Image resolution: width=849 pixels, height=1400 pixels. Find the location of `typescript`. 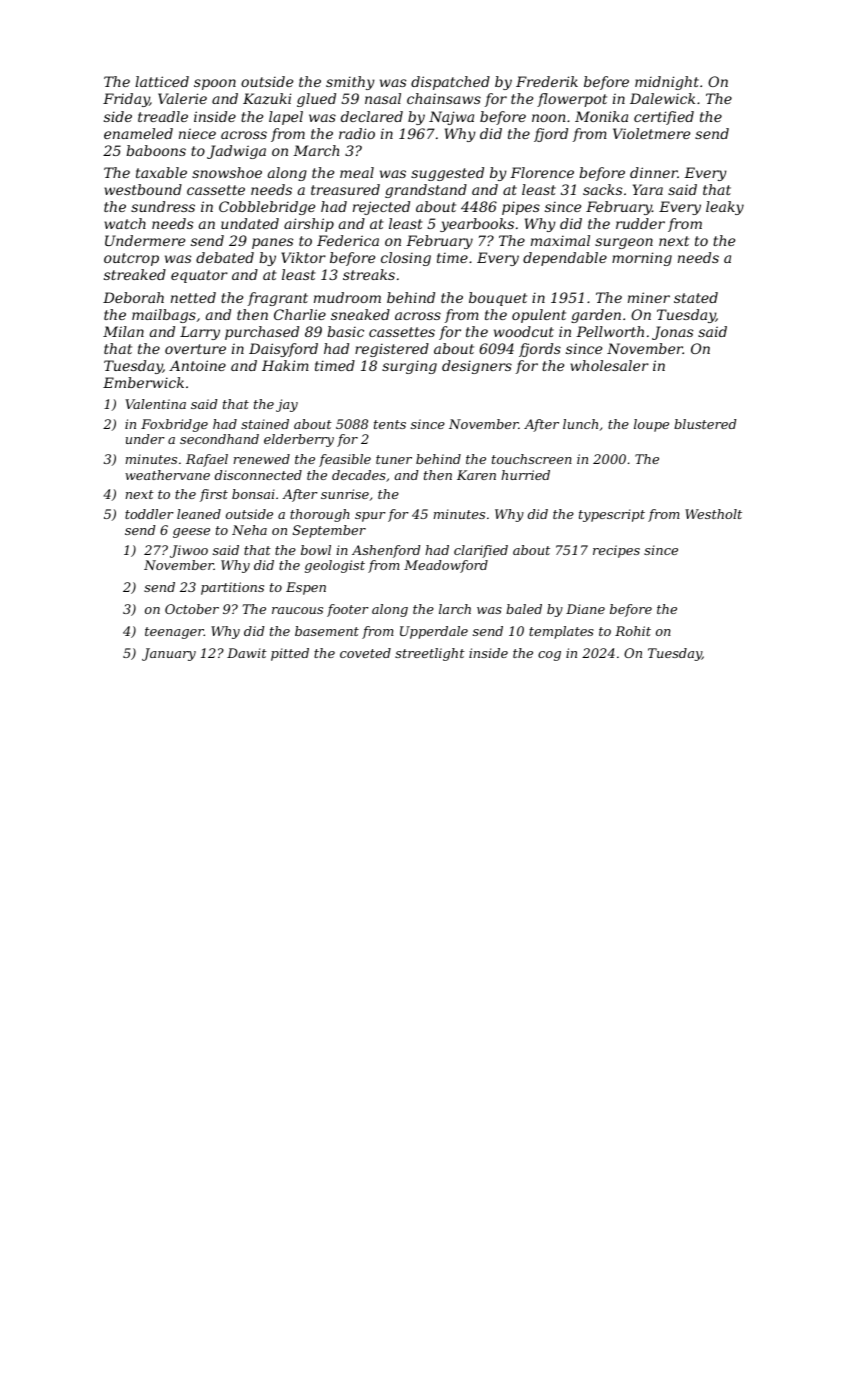

typescript is located at coordinates (612, 515).
